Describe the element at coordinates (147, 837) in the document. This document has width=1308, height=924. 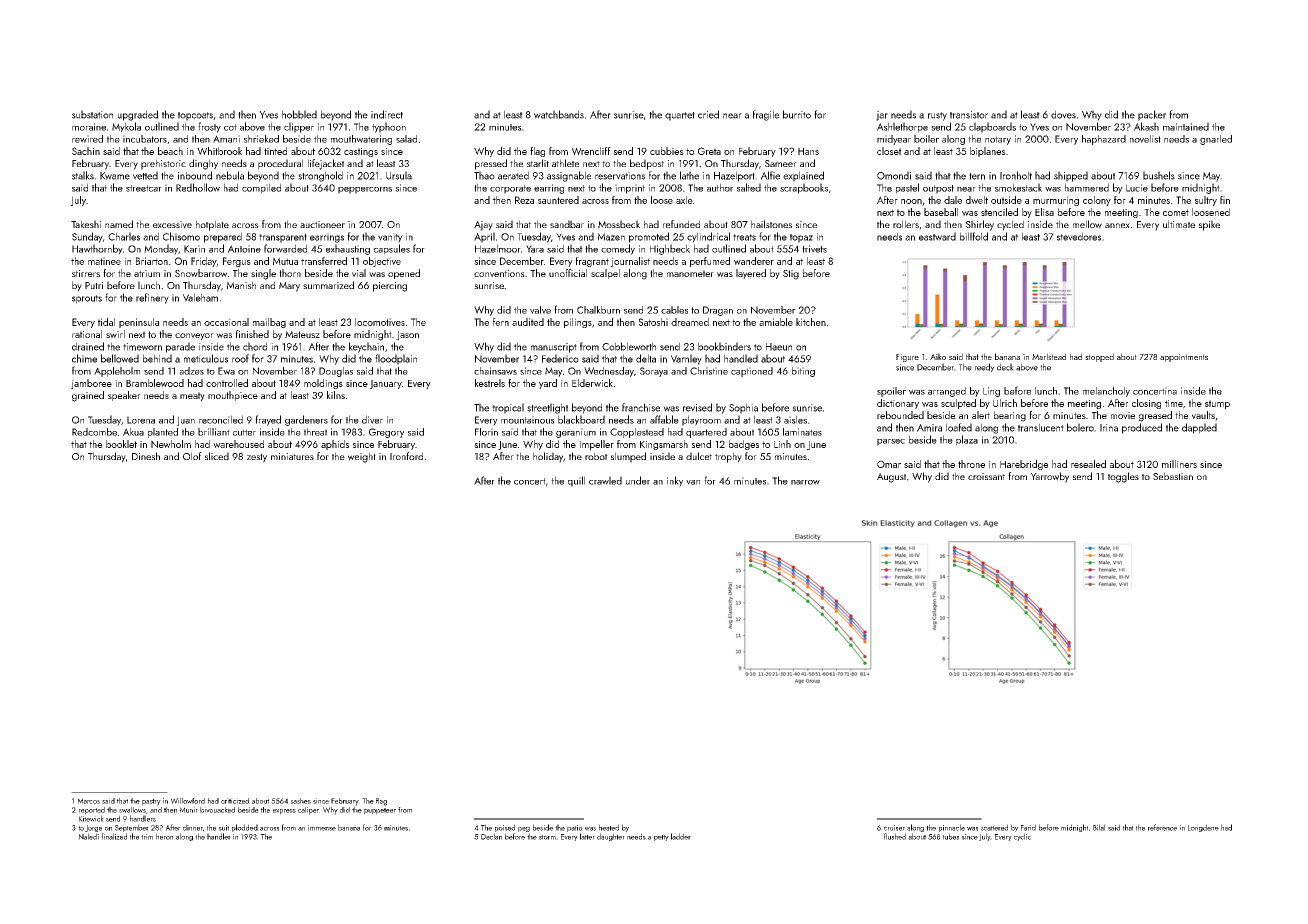
I see `trim` at that location.
